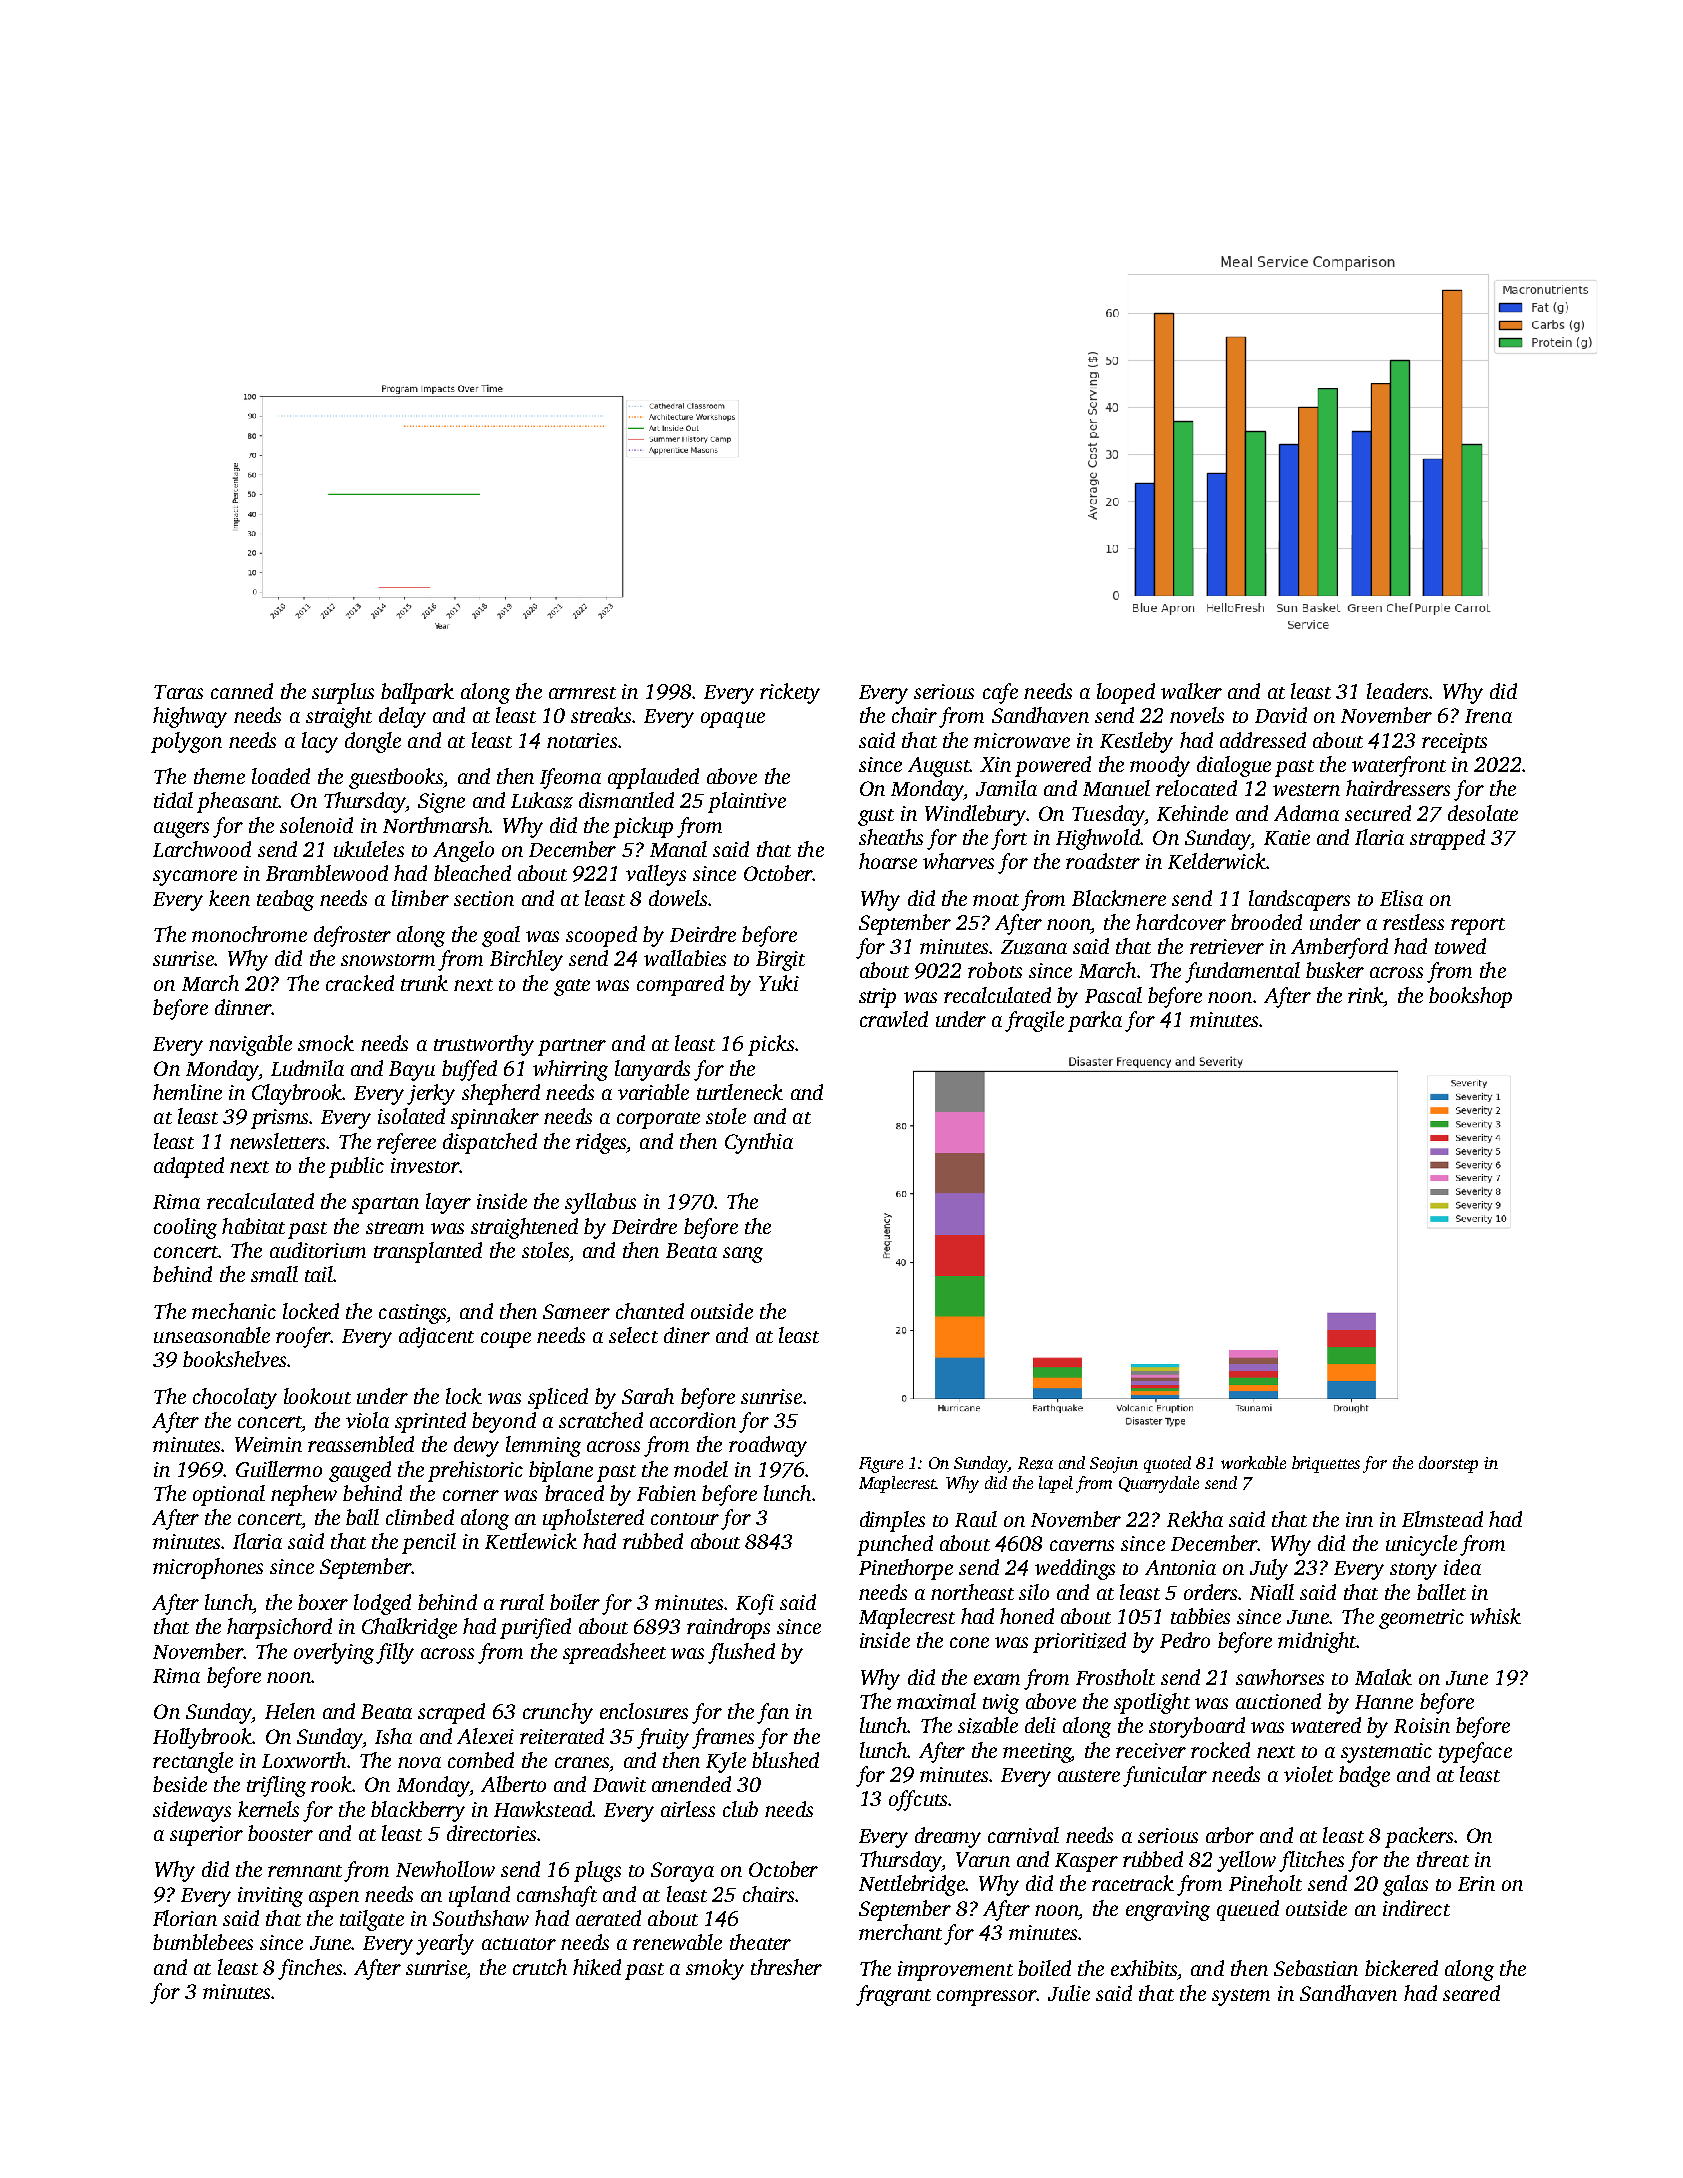  I want to click on pheasant, so click(238, 802).
